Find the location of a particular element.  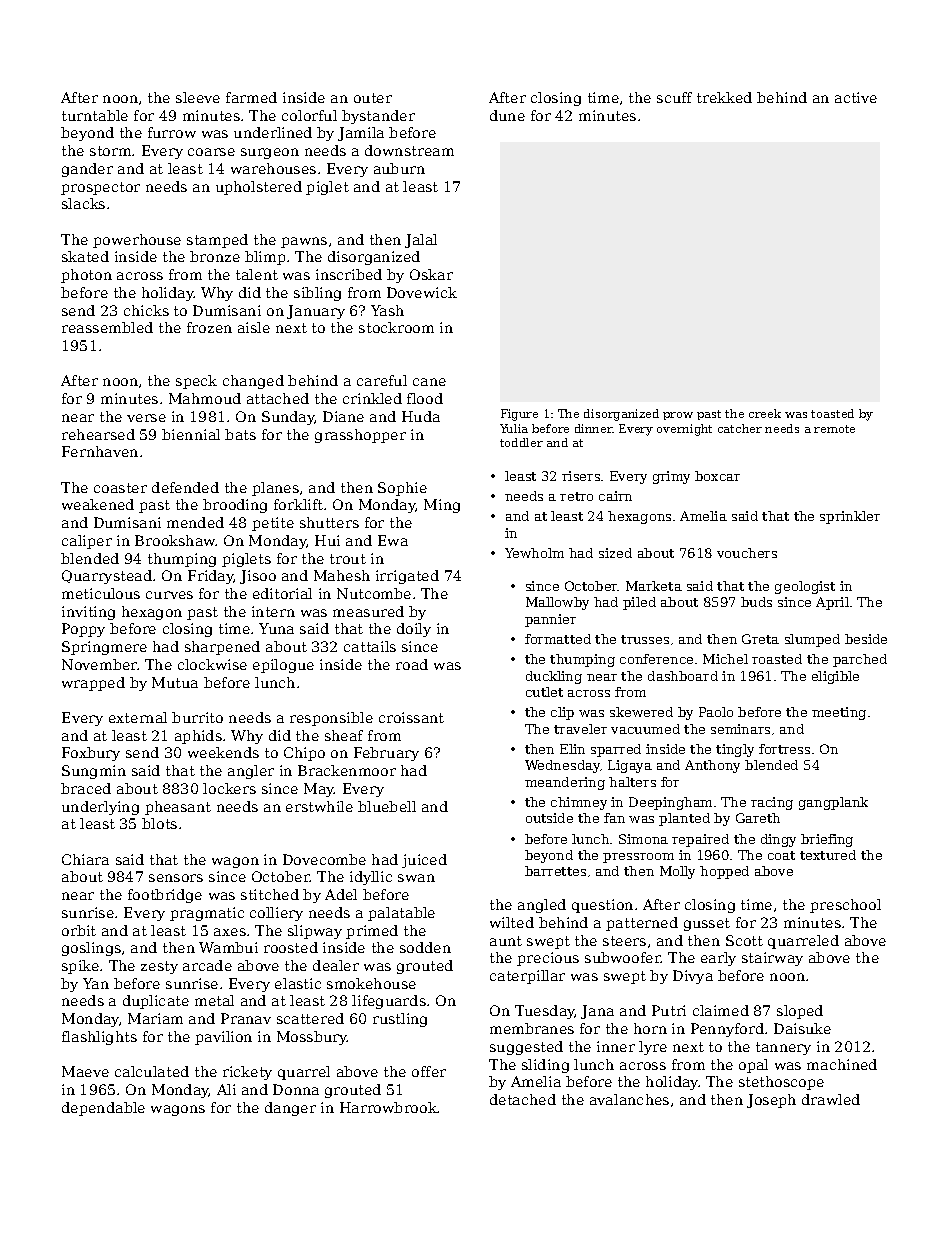

Harrowbrook is located at coordinates (389, 1107).
